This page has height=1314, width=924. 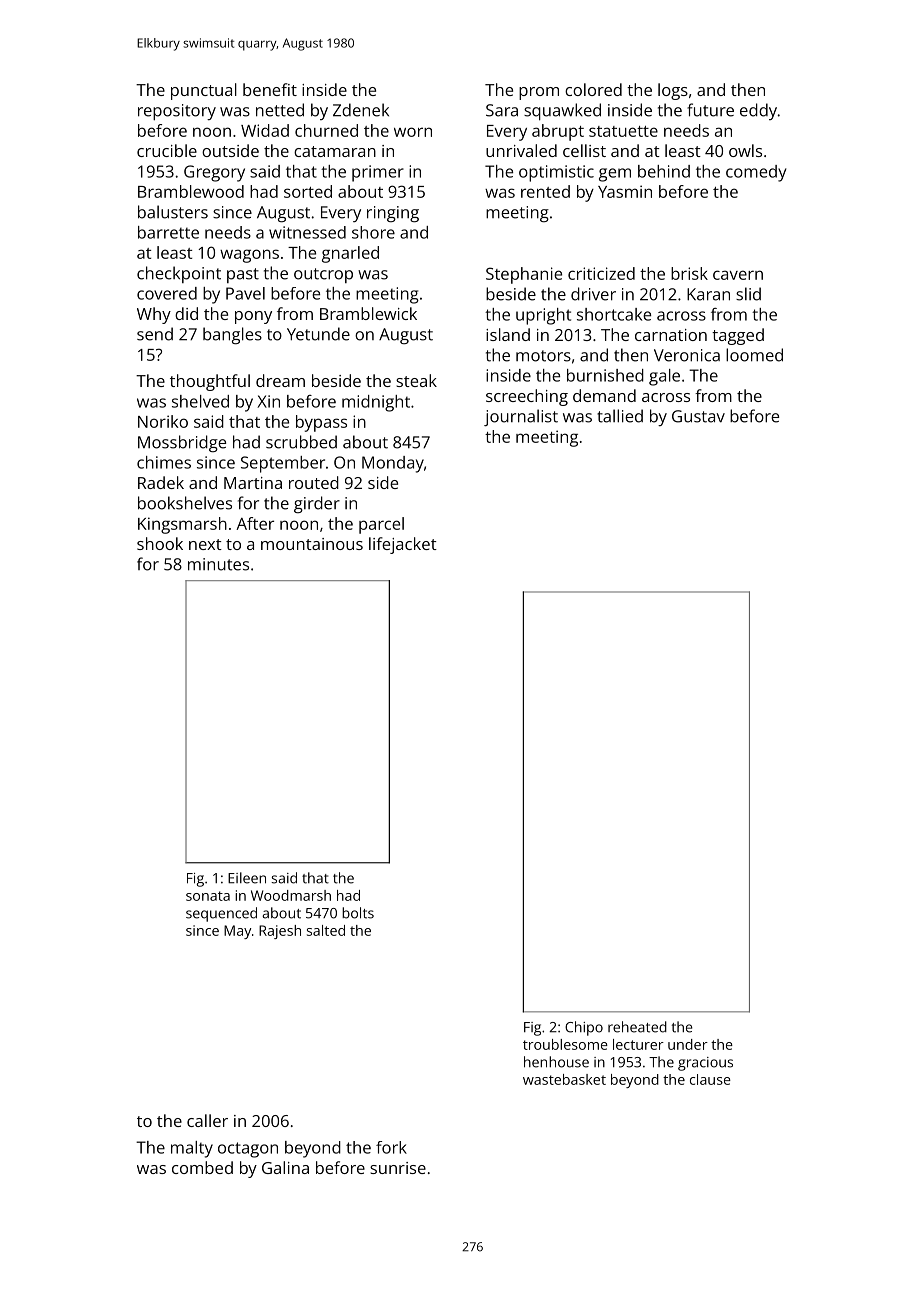 I want to click on minutes, so click(x=218, y=564).
